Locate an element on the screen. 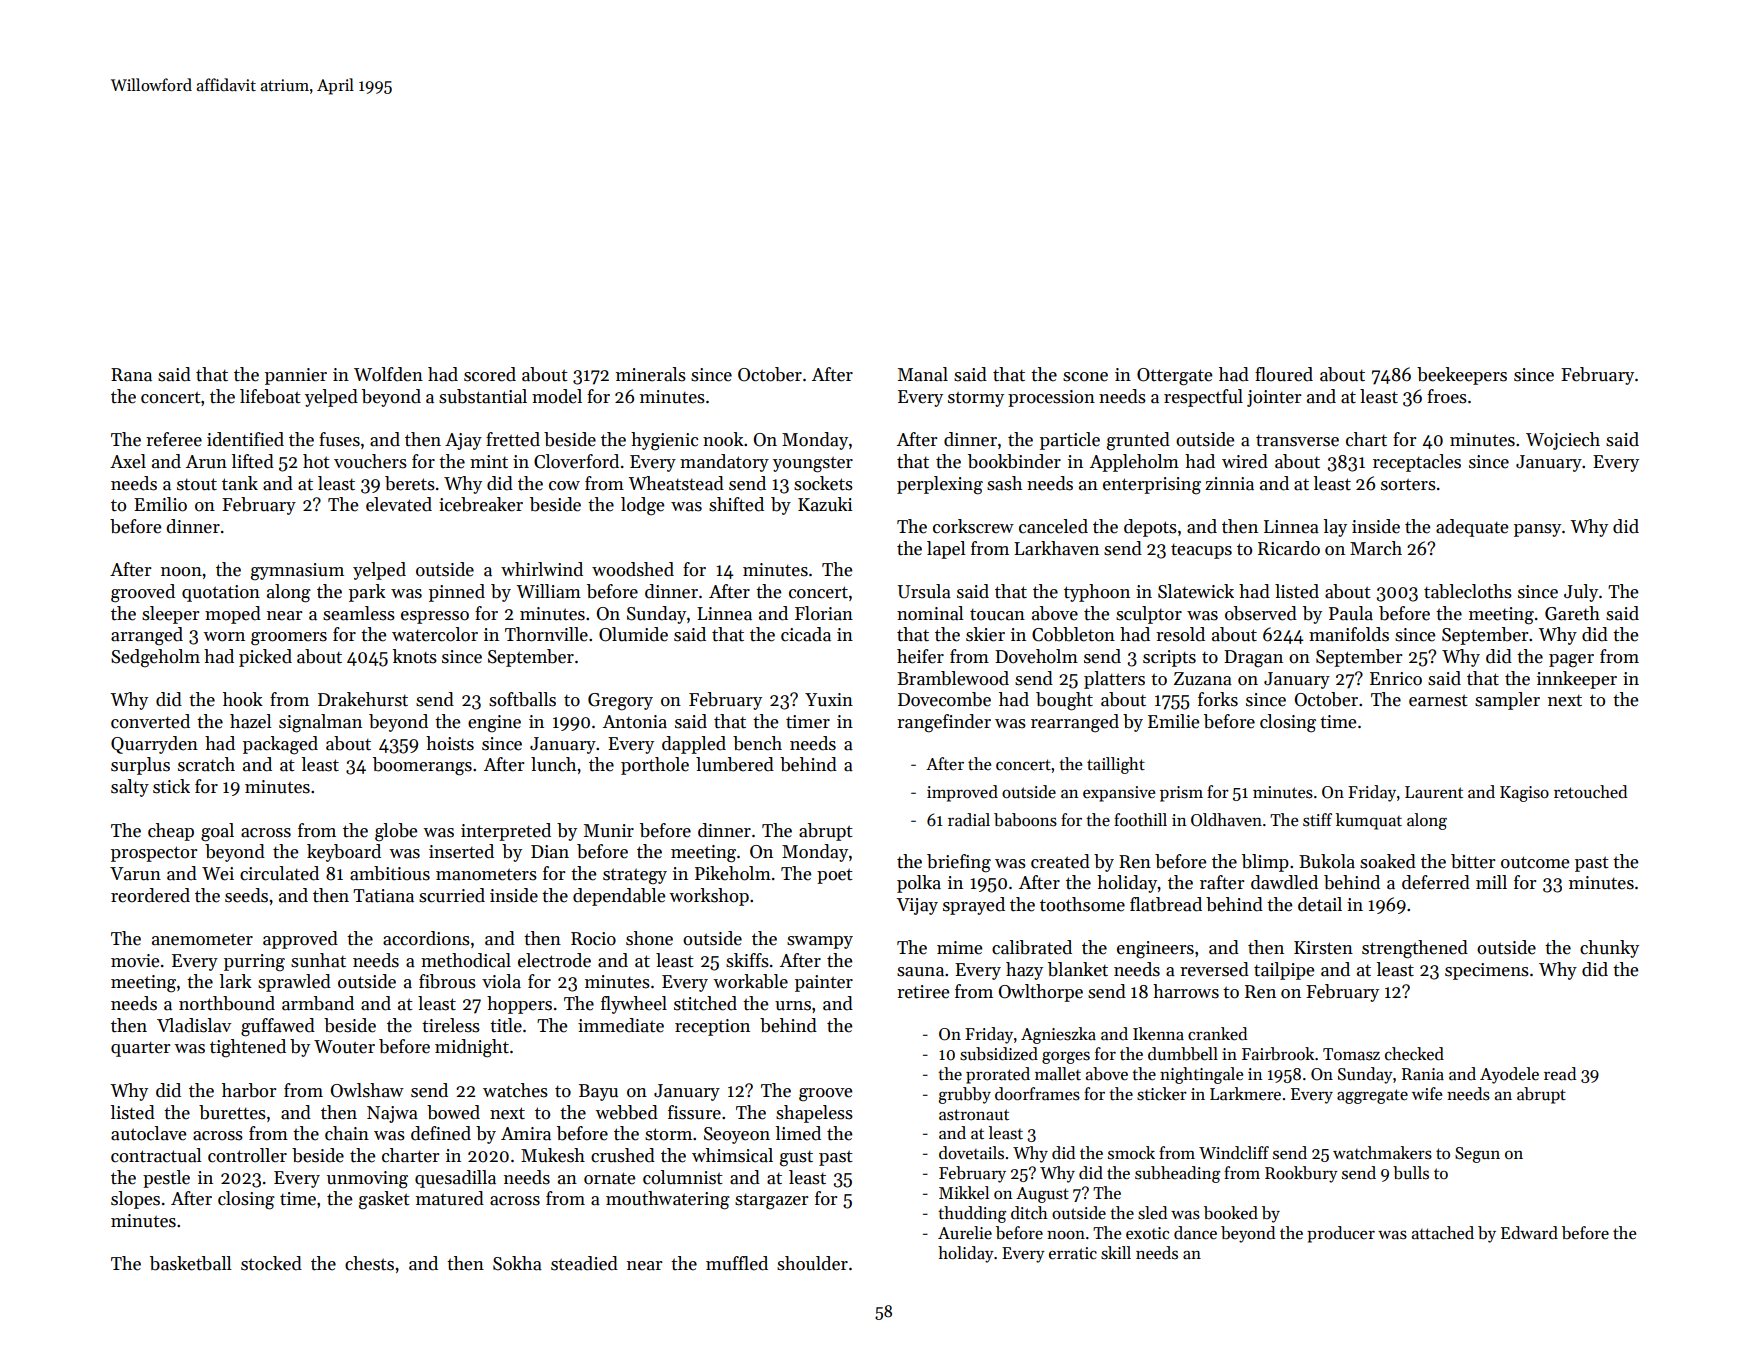 Image resolution: width=1750 pixels, height=1352 pixels. Axel is located at coordinates (128, 461).
